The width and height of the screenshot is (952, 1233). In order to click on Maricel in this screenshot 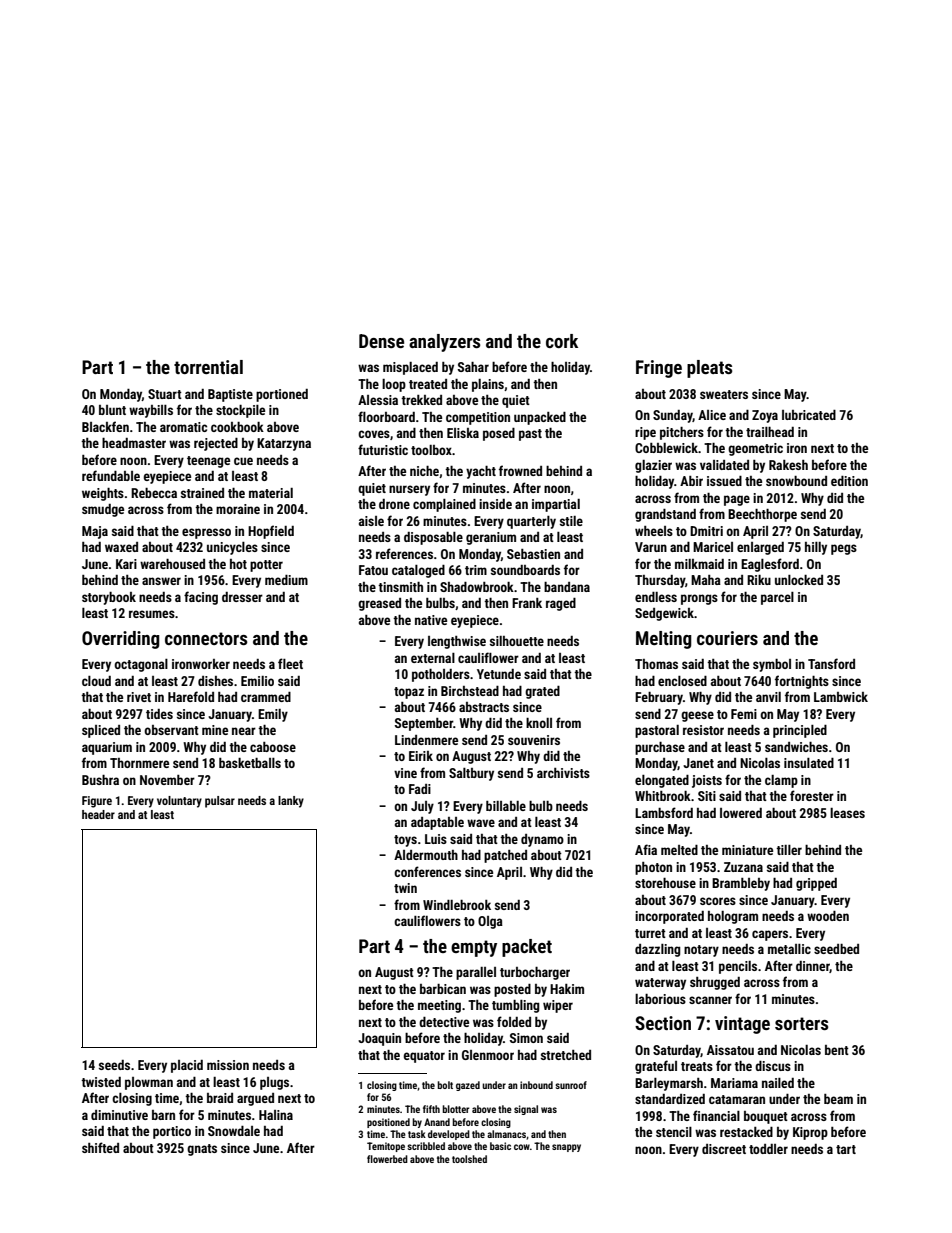, I will do `click(713, 547)`.
